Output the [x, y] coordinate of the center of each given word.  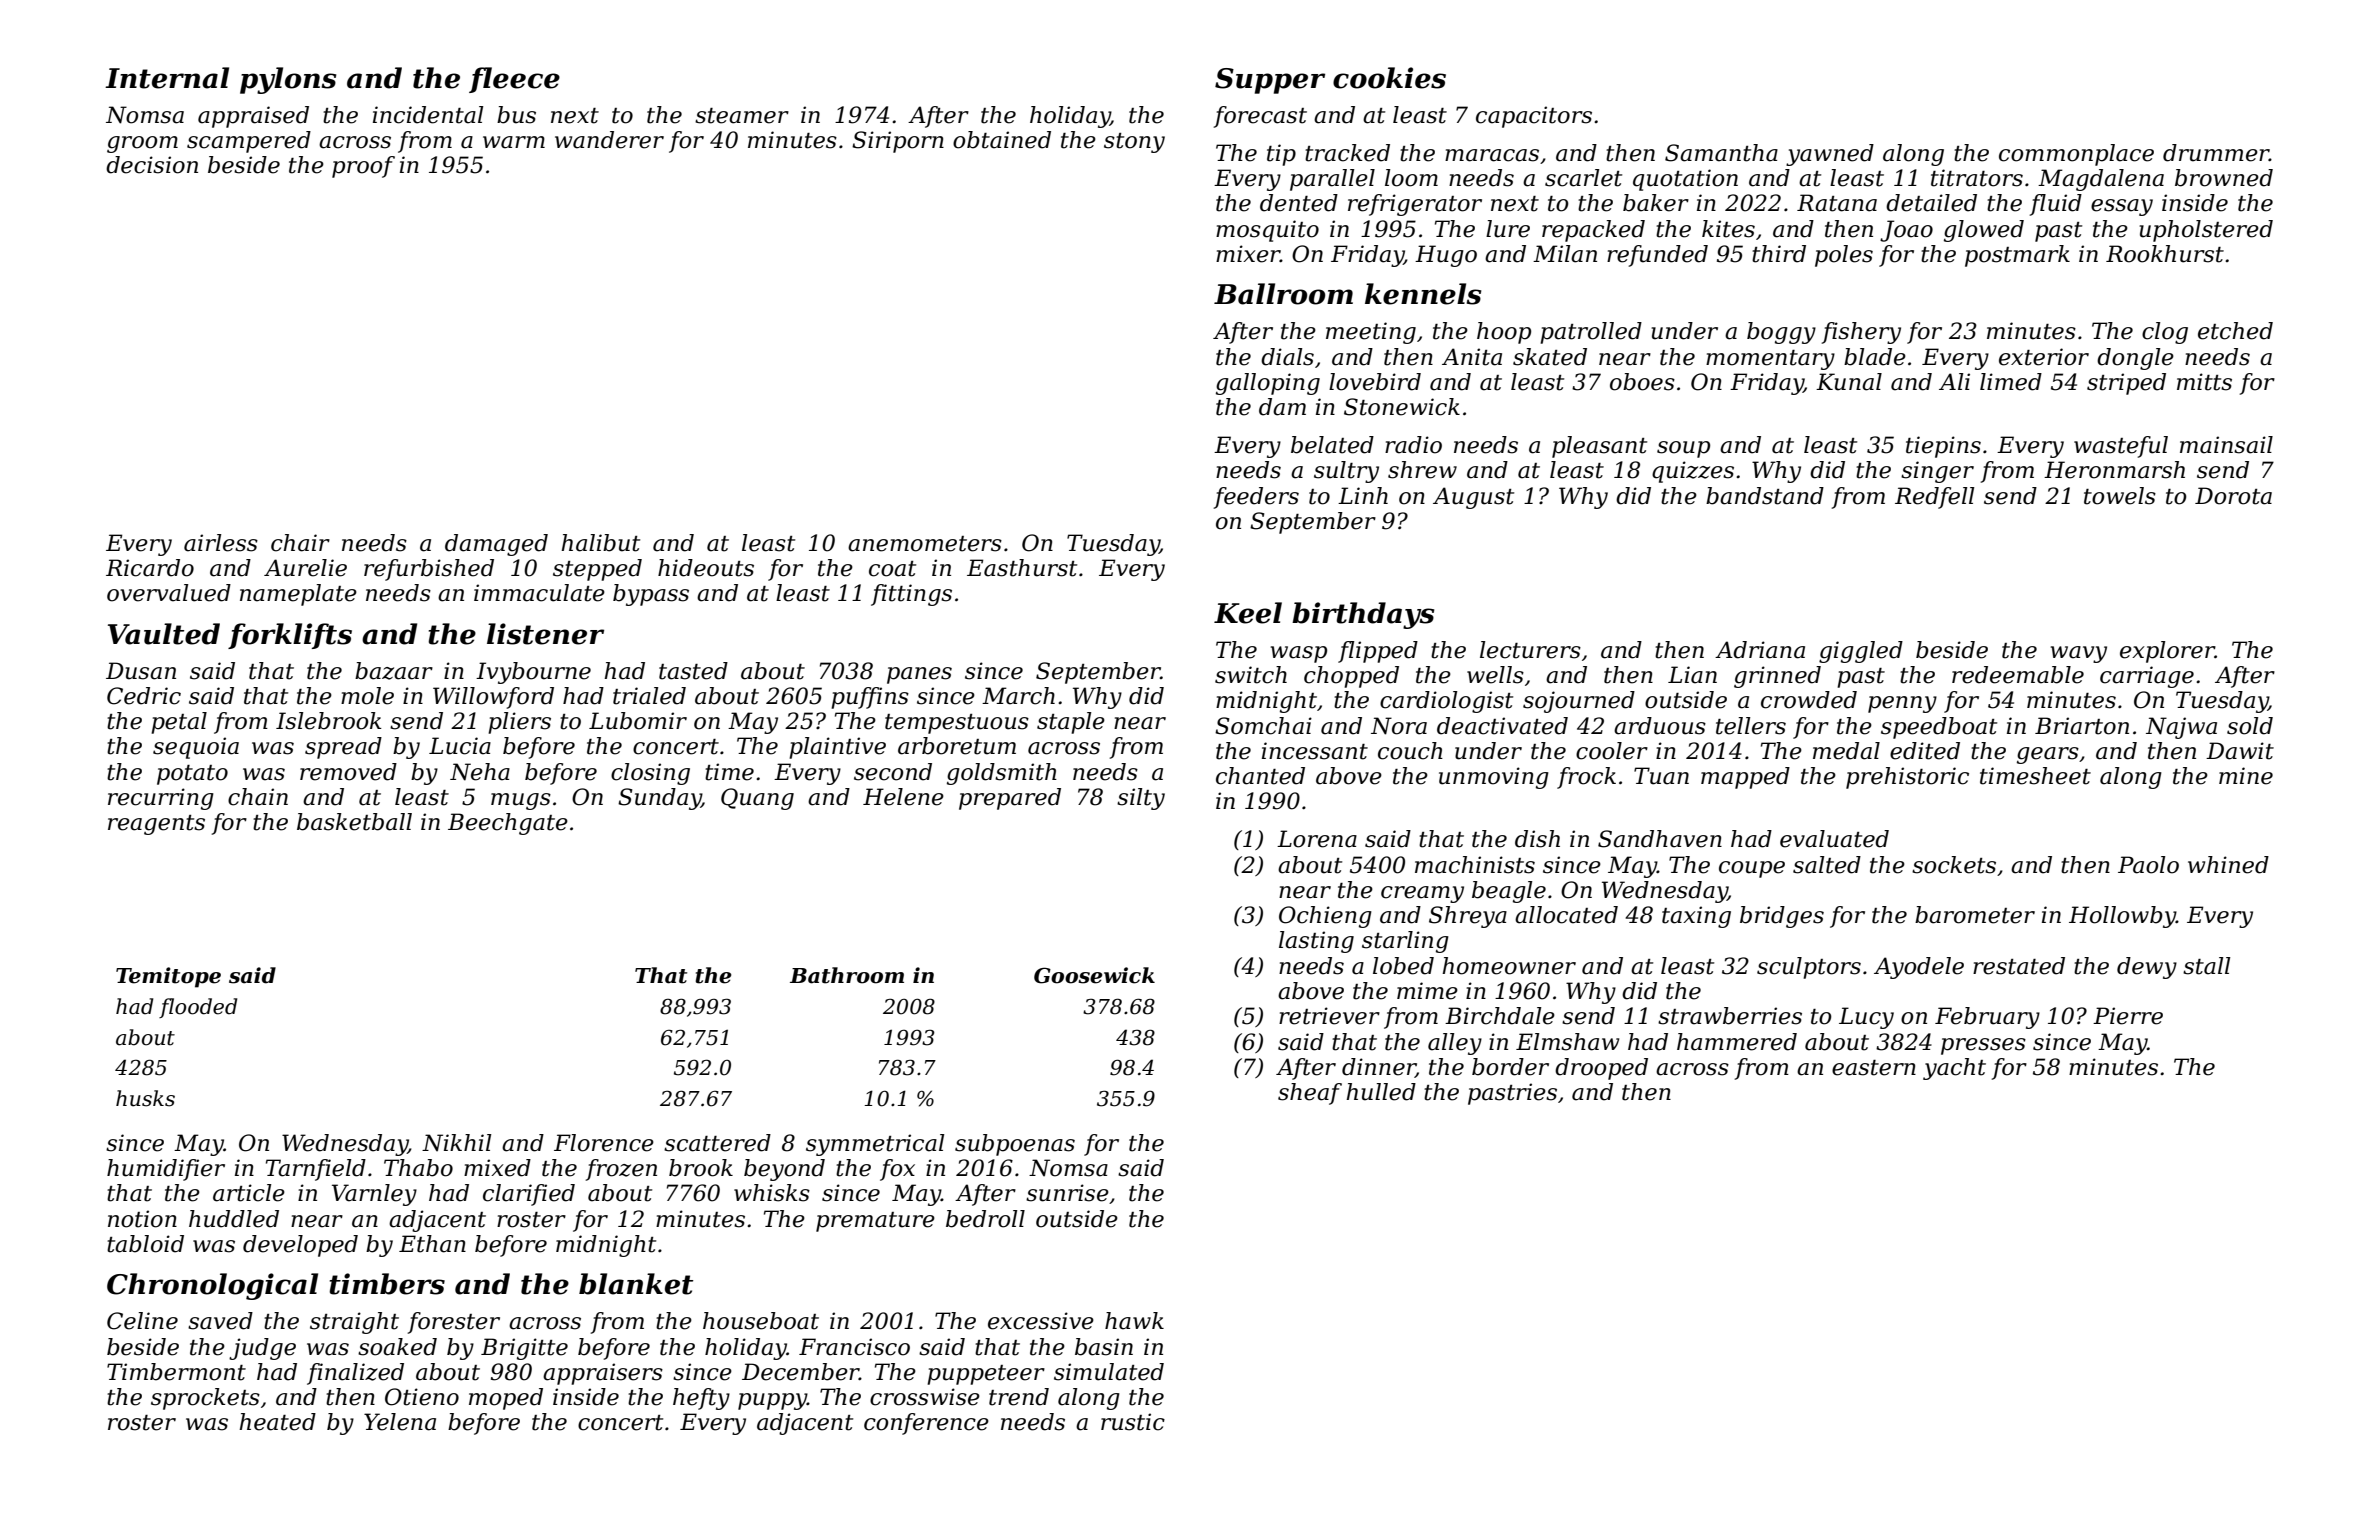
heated [277, 1422]
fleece [514, 80]
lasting [1316, 942]
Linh [1363, 495]
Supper [1270, 81]
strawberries [1730, 1016]
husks [145, 1098]
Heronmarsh [2114, 470]
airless [221, 543]
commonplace [2076, 155]
